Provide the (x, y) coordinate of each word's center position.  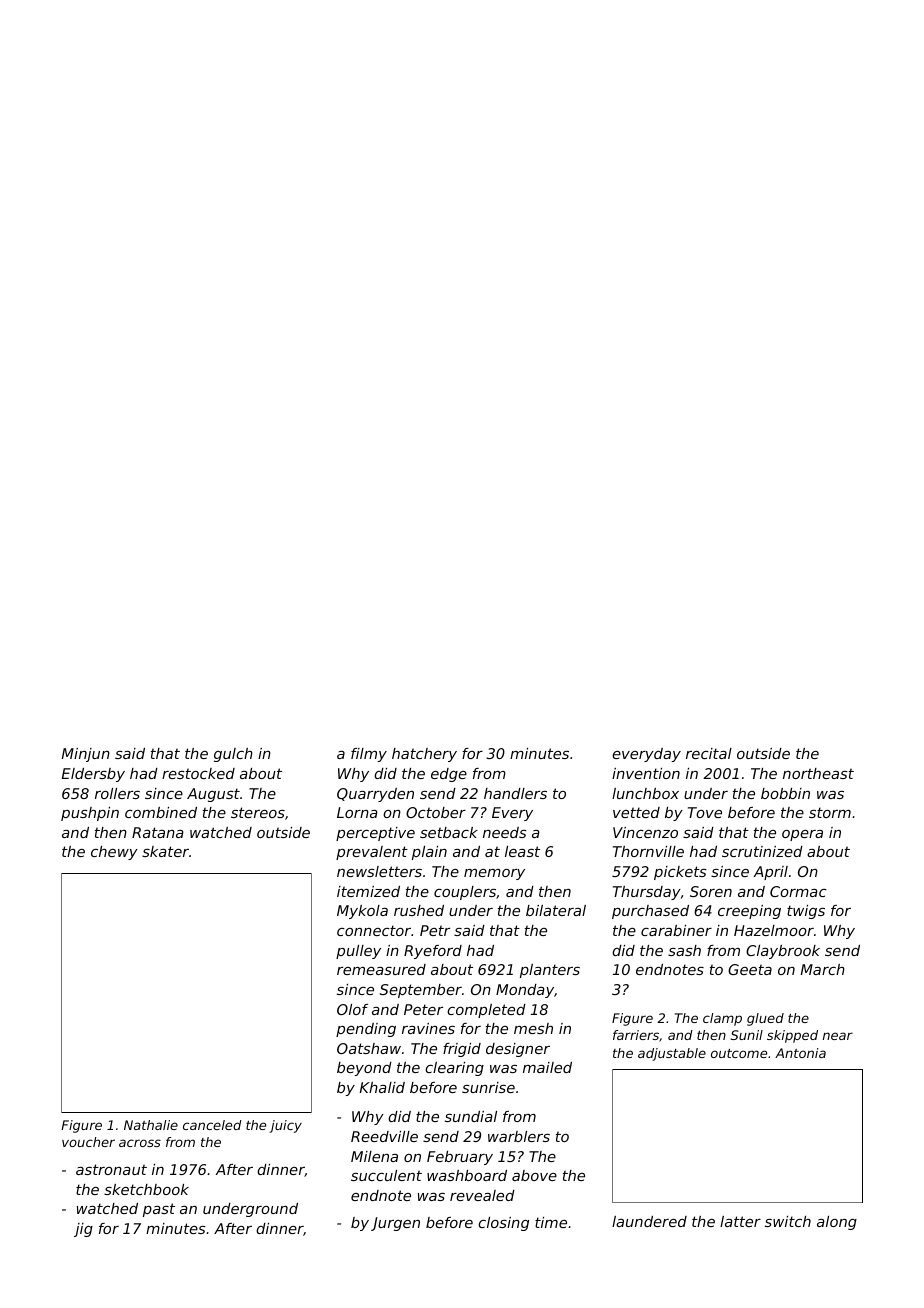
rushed (419, 910)
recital (709, 753)
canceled (212, 1125)
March (823, 969)
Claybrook (783, 952)
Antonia (800, 1053)
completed (486, 1011)
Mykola (362, 912)
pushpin (90, 814)
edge (449, 775)
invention (646, 773)
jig (83, 1230)
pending (366, 1030)
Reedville (384, 1136)
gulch (233, 755)
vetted (636, 812)
